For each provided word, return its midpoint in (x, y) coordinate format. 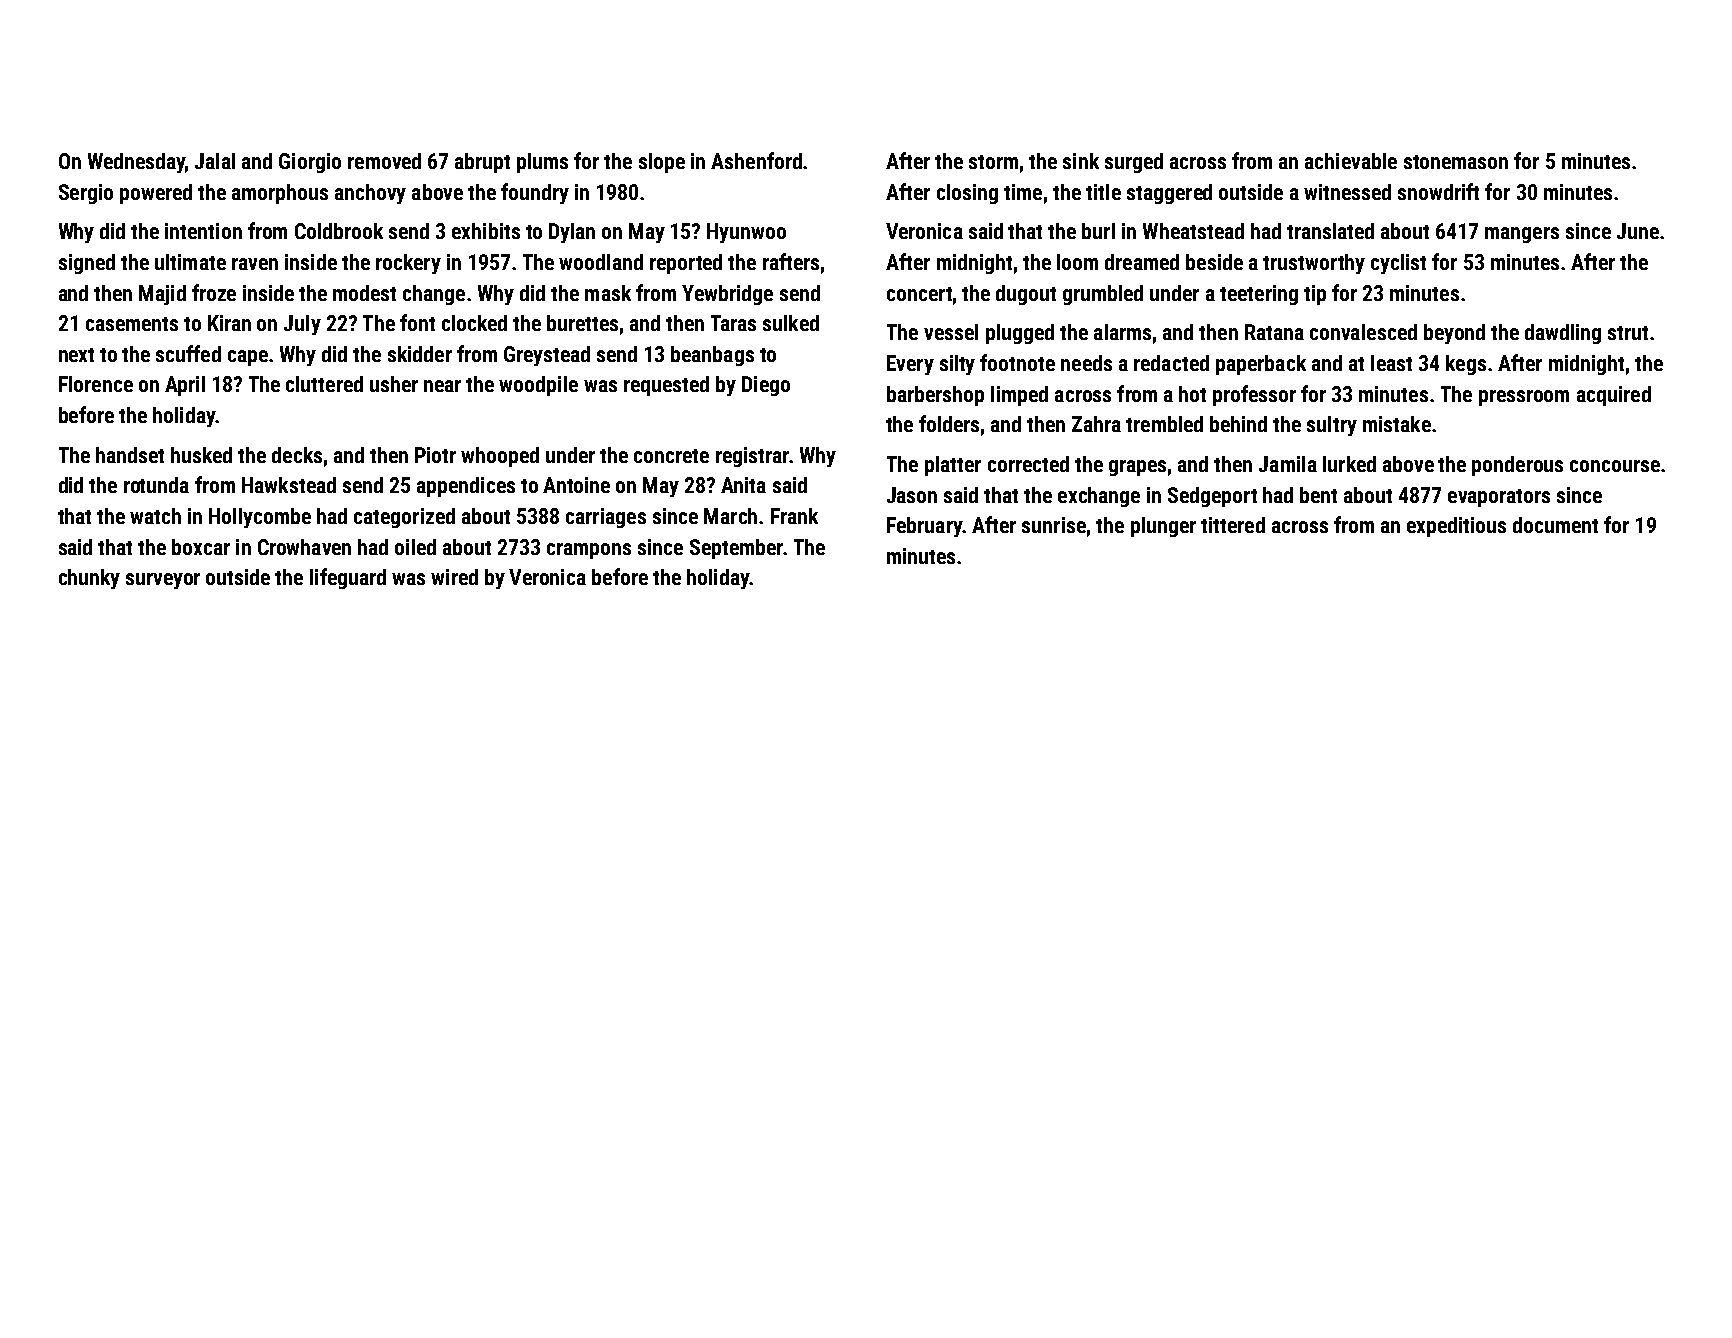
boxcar (201, 547)
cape (248, 358)
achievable (1351, 161)
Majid (162, 295)
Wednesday (136, 163)
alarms (1122, 332)
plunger (1163, 527)
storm (993, 162)
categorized (404, 518)
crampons (589, 551)
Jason (912, 495)
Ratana (1274, 332)
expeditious (1456, 527)
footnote (1017, 362)
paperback (1261, 365)
